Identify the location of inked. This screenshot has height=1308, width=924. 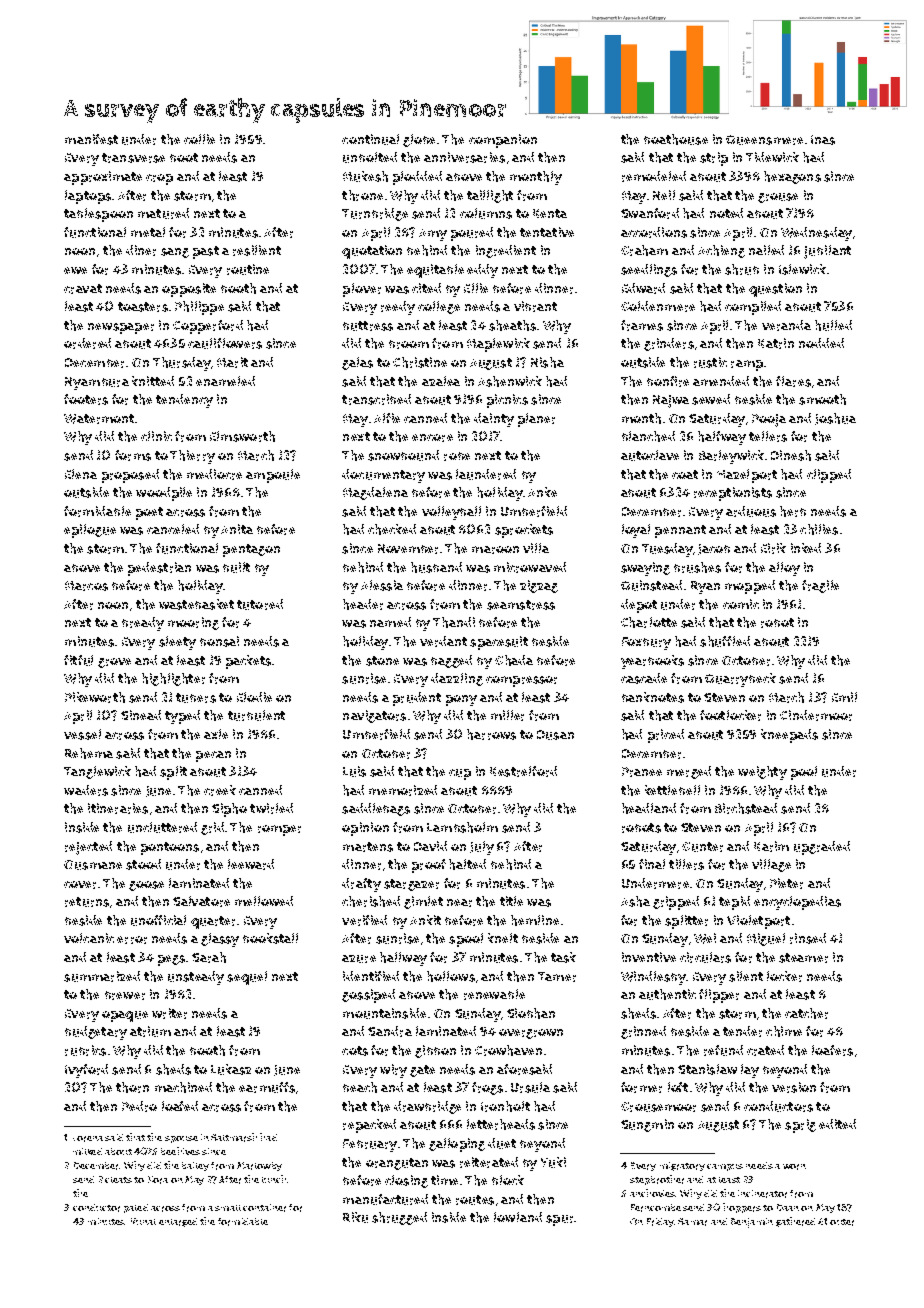
(806, 548).
